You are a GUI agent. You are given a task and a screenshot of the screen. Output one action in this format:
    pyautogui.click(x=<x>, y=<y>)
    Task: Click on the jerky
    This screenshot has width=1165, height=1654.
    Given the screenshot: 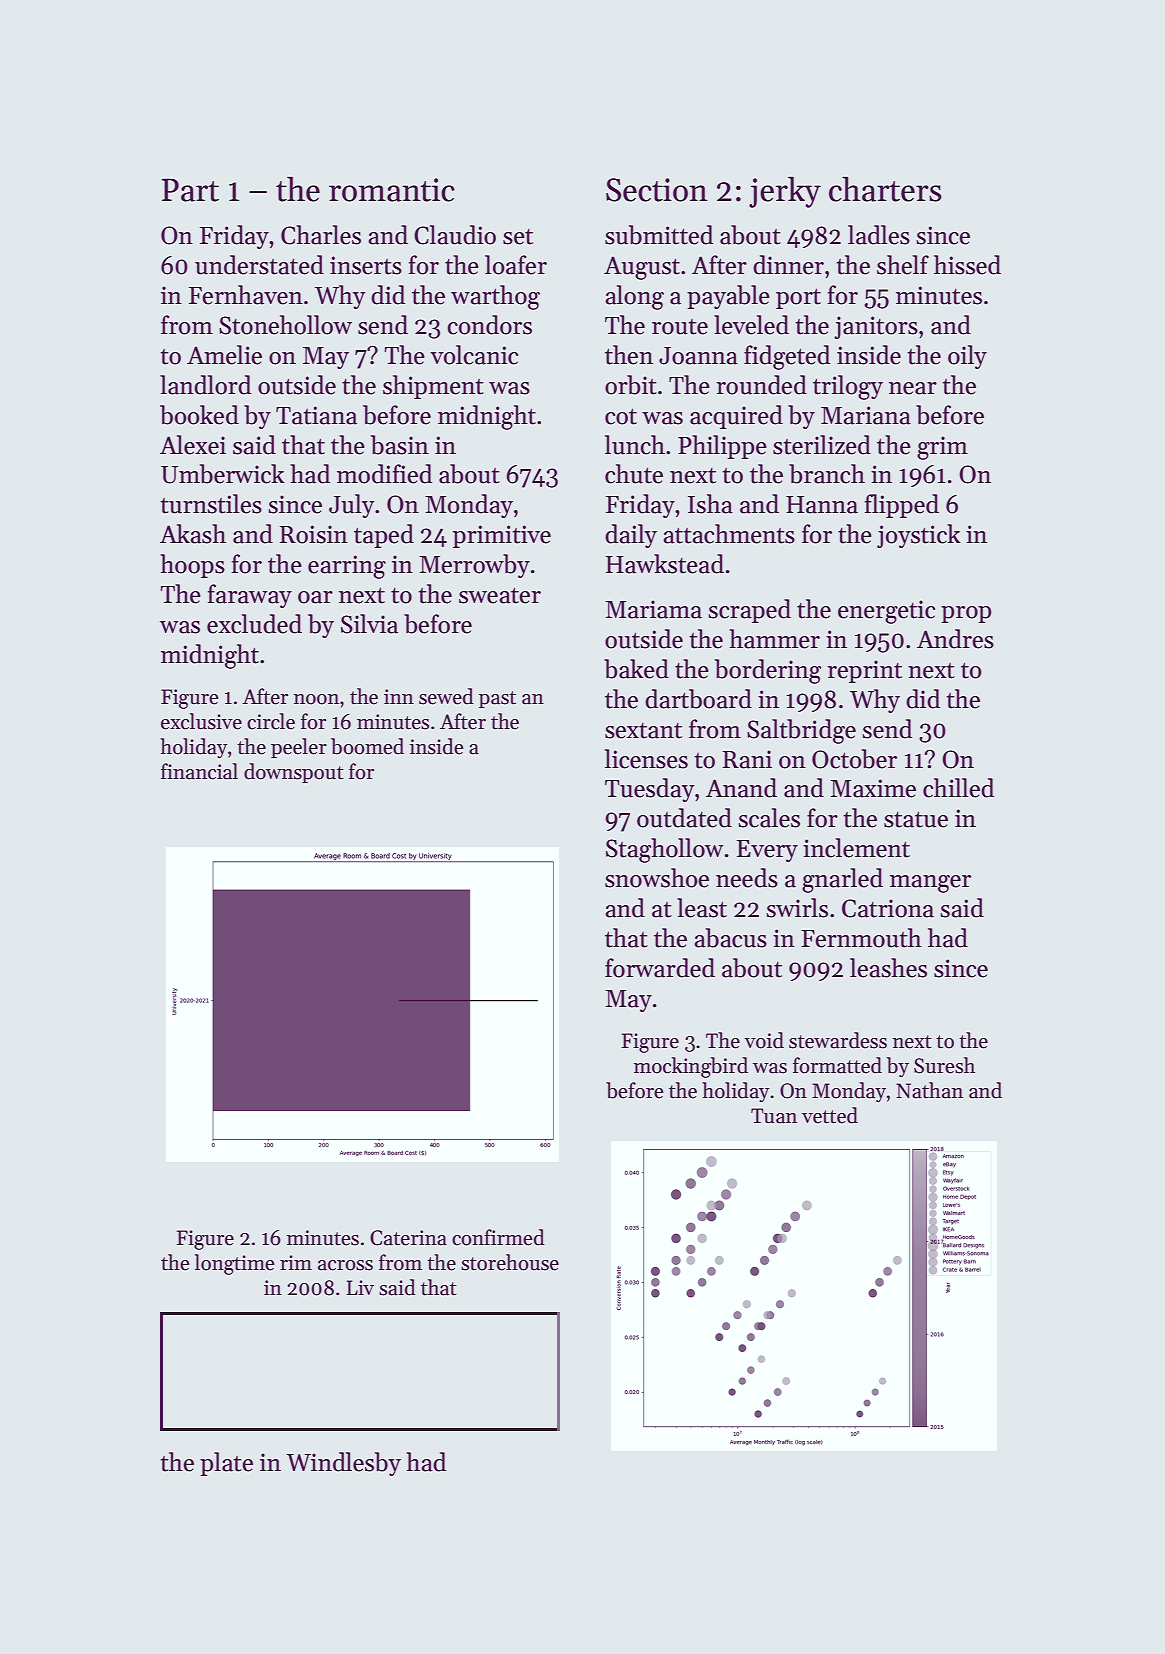 What is the action you would take?
    pyautogui.click(x=785, y=192)
